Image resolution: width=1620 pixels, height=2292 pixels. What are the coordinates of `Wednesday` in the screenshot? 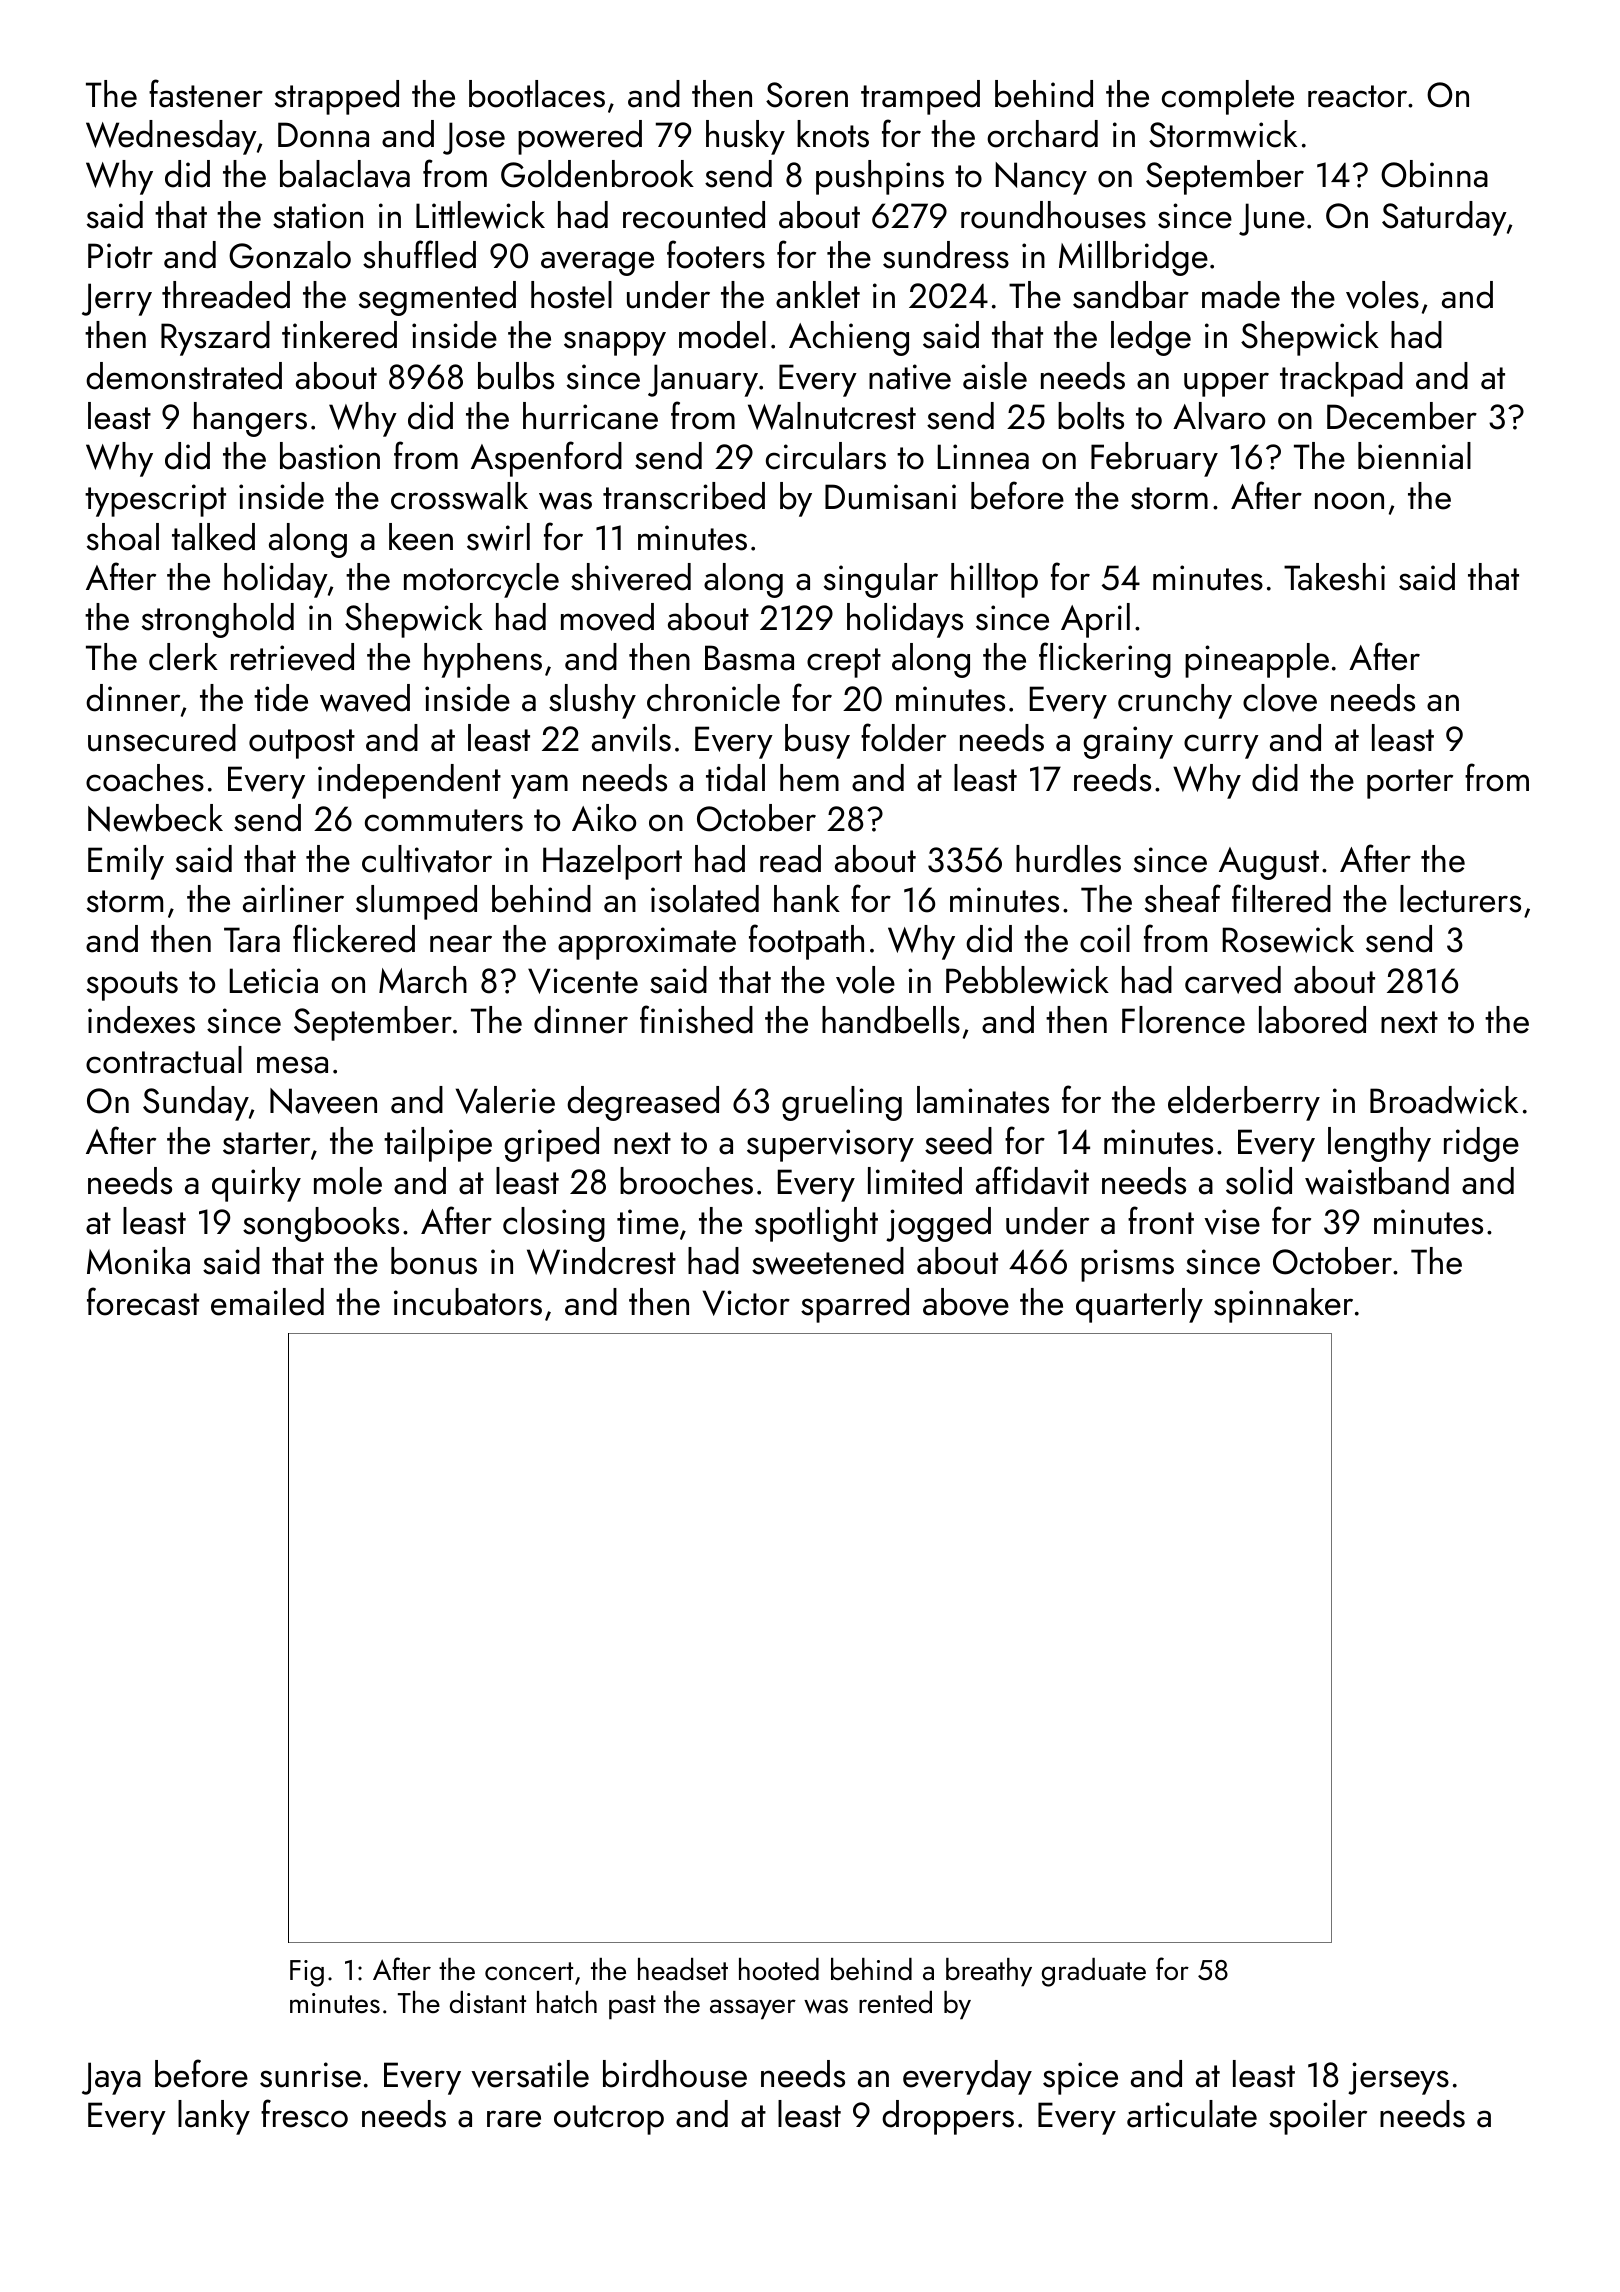 It's located at (171, 137).
